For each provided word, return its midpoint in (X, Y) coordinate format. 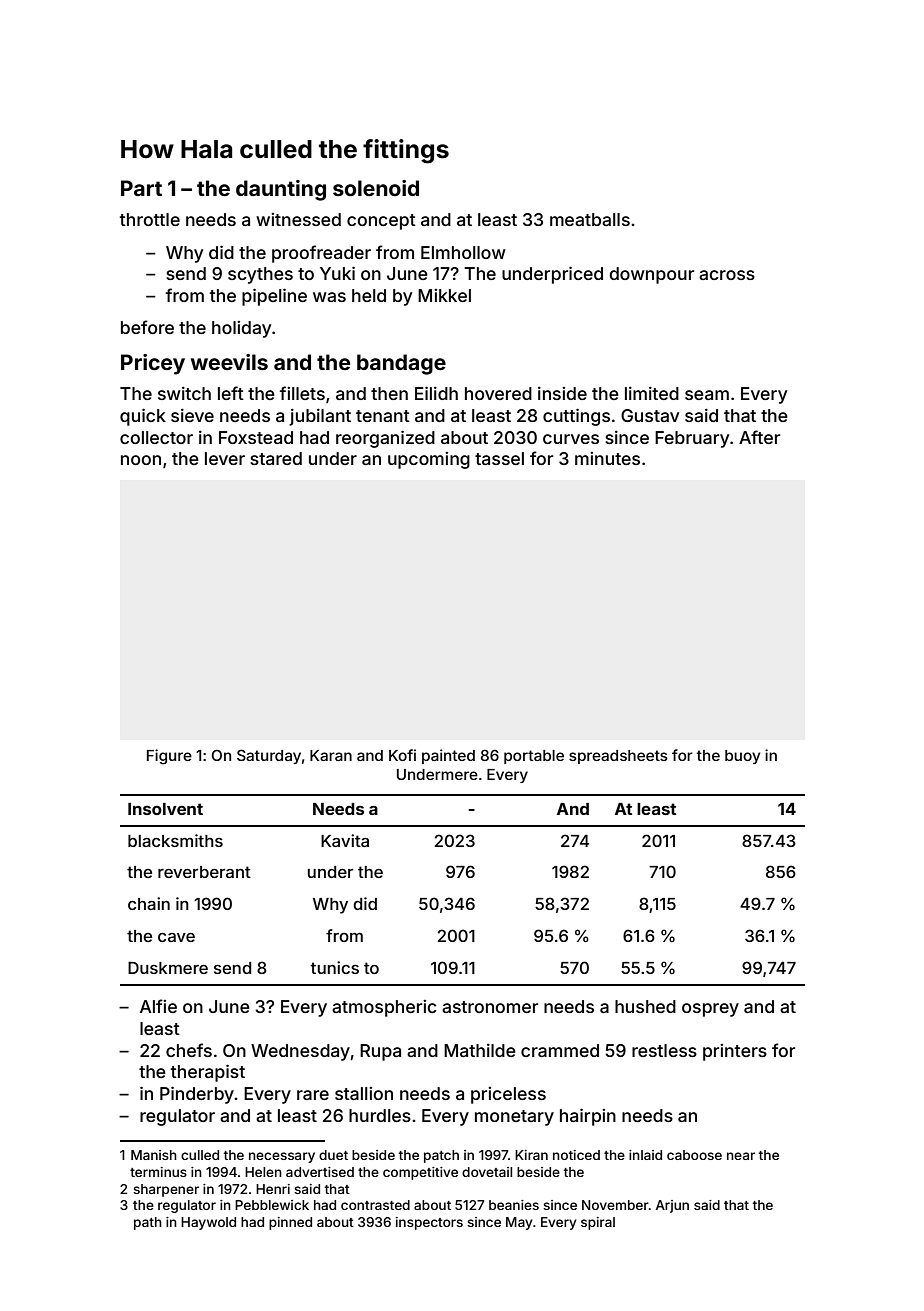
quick (143, 417)
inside (562, 393)
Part (141, 188)
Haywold (208, 1223)
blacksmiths (175, 840)
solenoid (376, 188)
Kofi (402, 755)
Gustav (650, 415)
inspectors (429, 1223)
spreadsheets (618, 757)
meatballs (590, 219)
